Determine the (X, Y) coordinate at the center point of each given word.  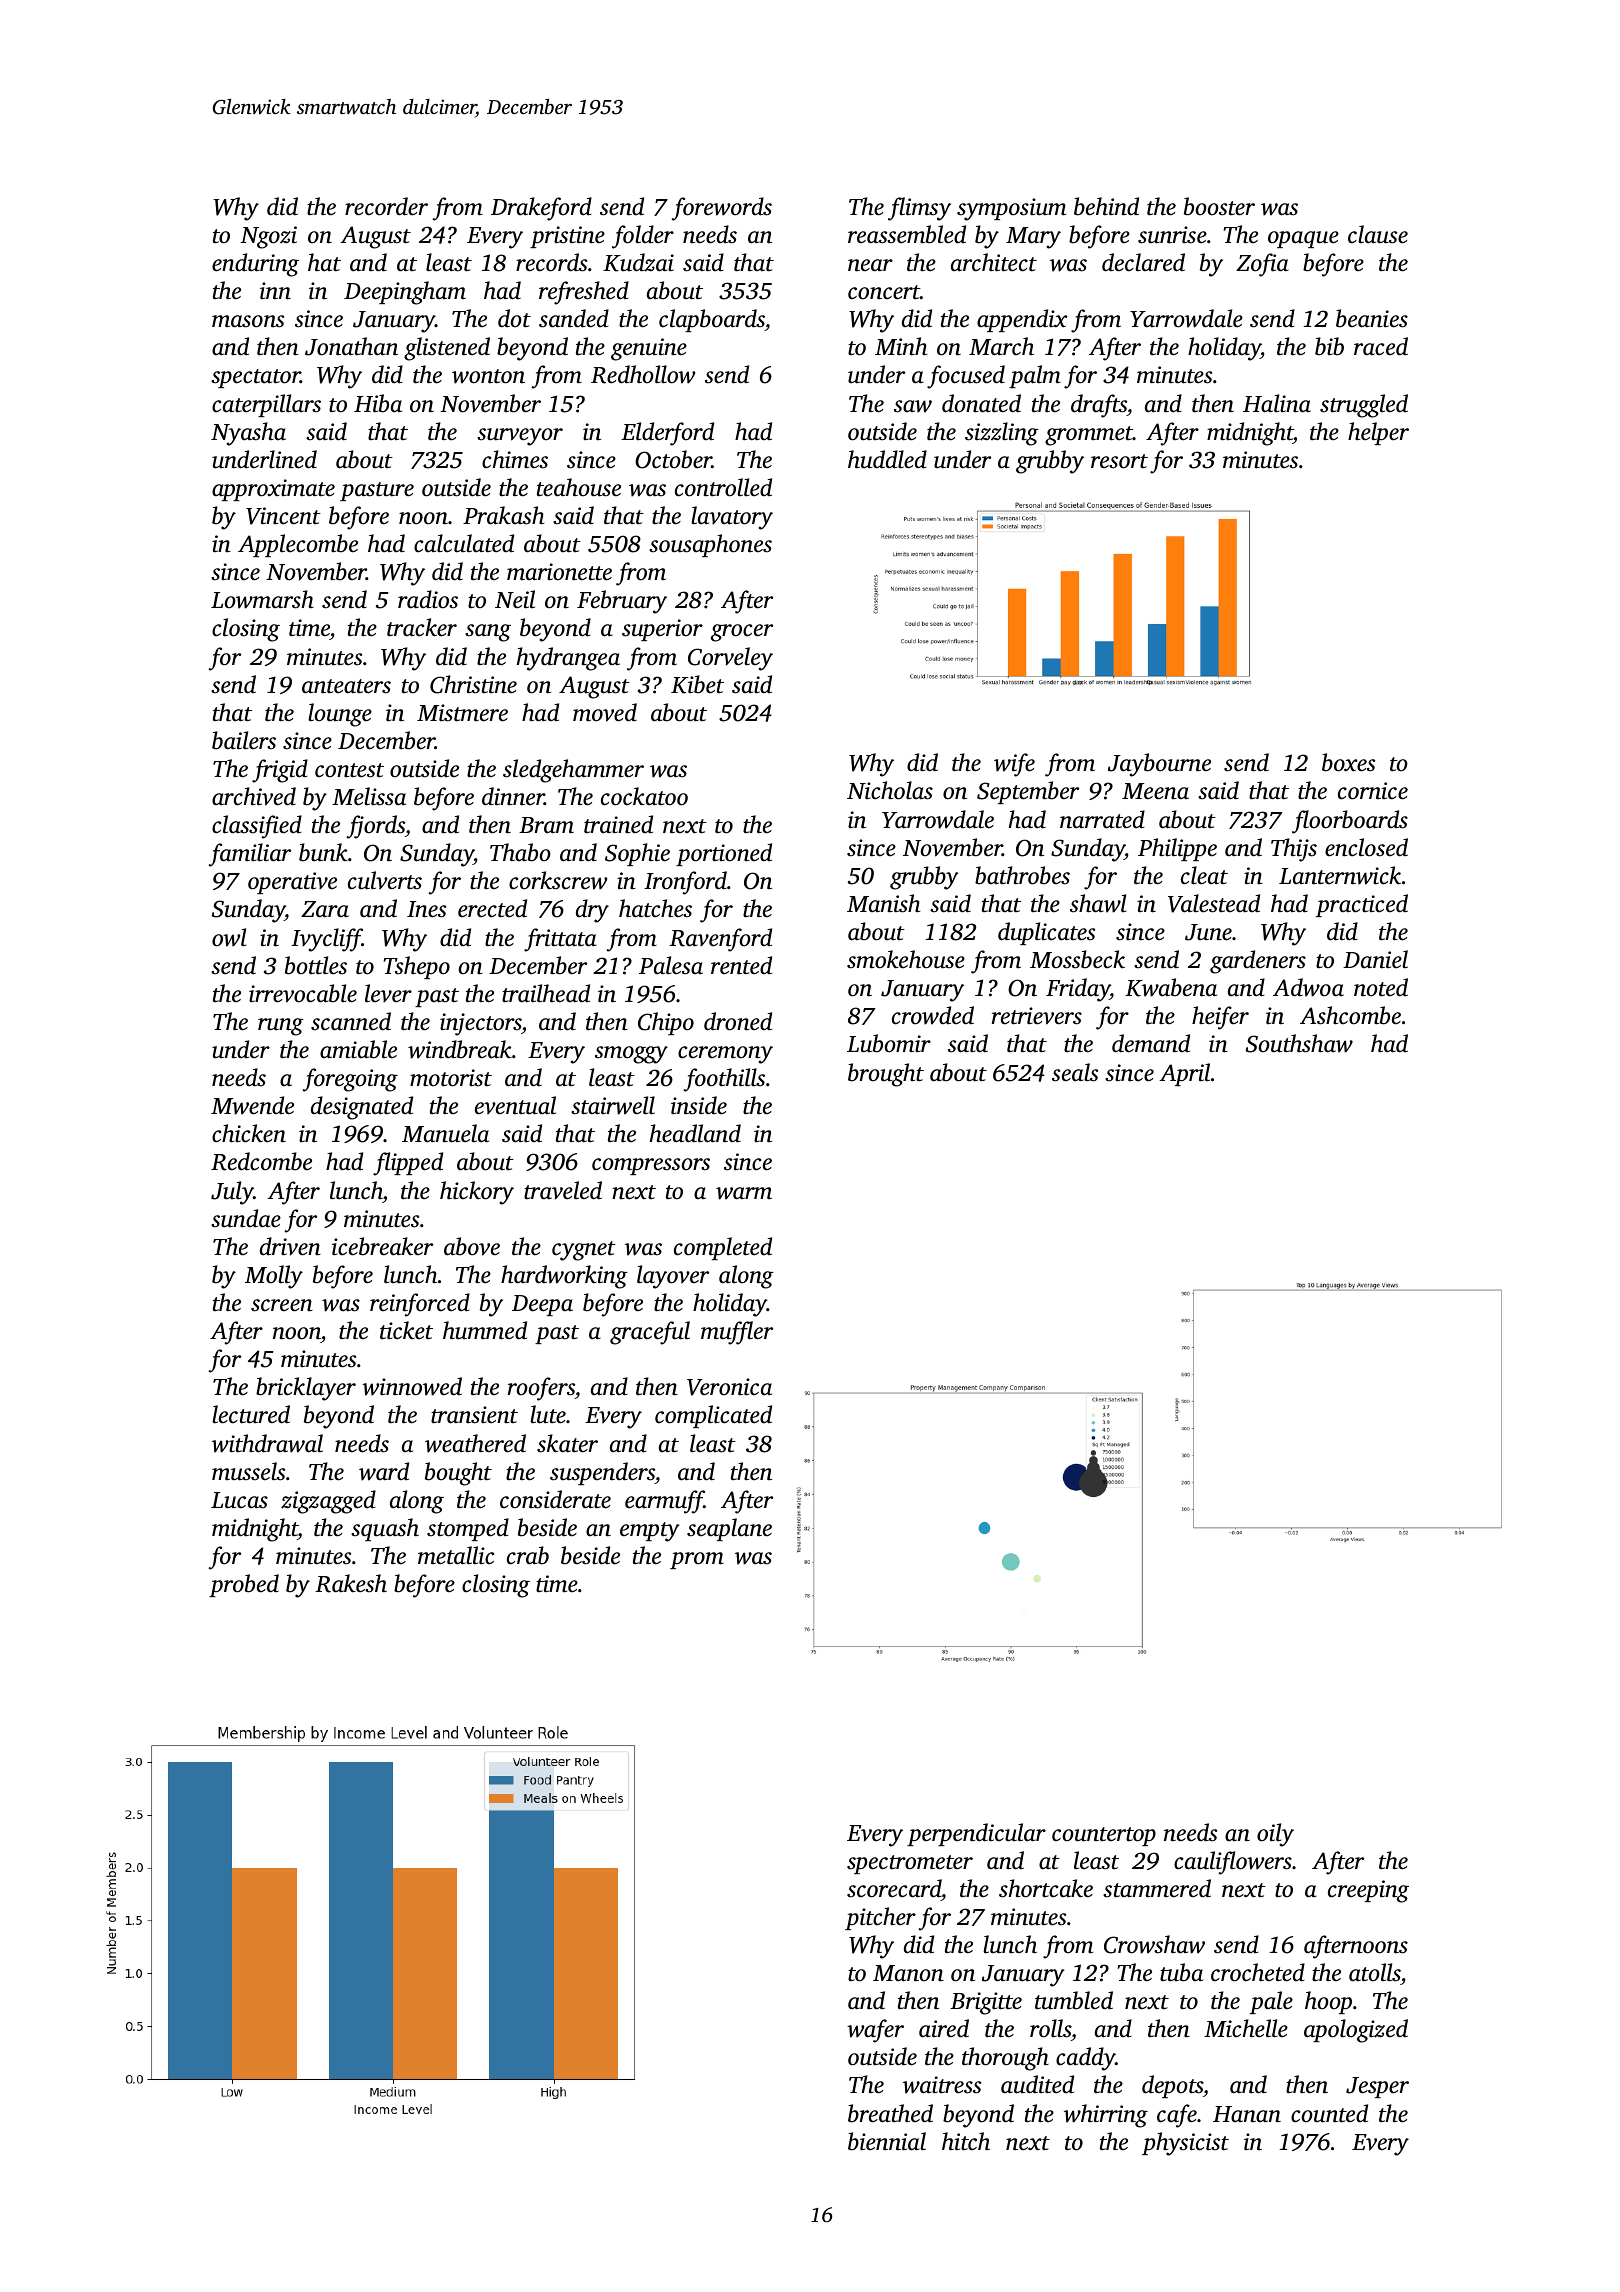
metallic (456, 1555)
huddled (887, 459)
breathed (890, 2113)
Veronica (729, 1387)
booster (1219, 206)
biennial (887, 2141)
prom (697, 1560)
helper (1378, 433)
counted (1329, 2113)
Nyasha (248, 434)
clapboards (712, 320)
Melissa (369, 796)
